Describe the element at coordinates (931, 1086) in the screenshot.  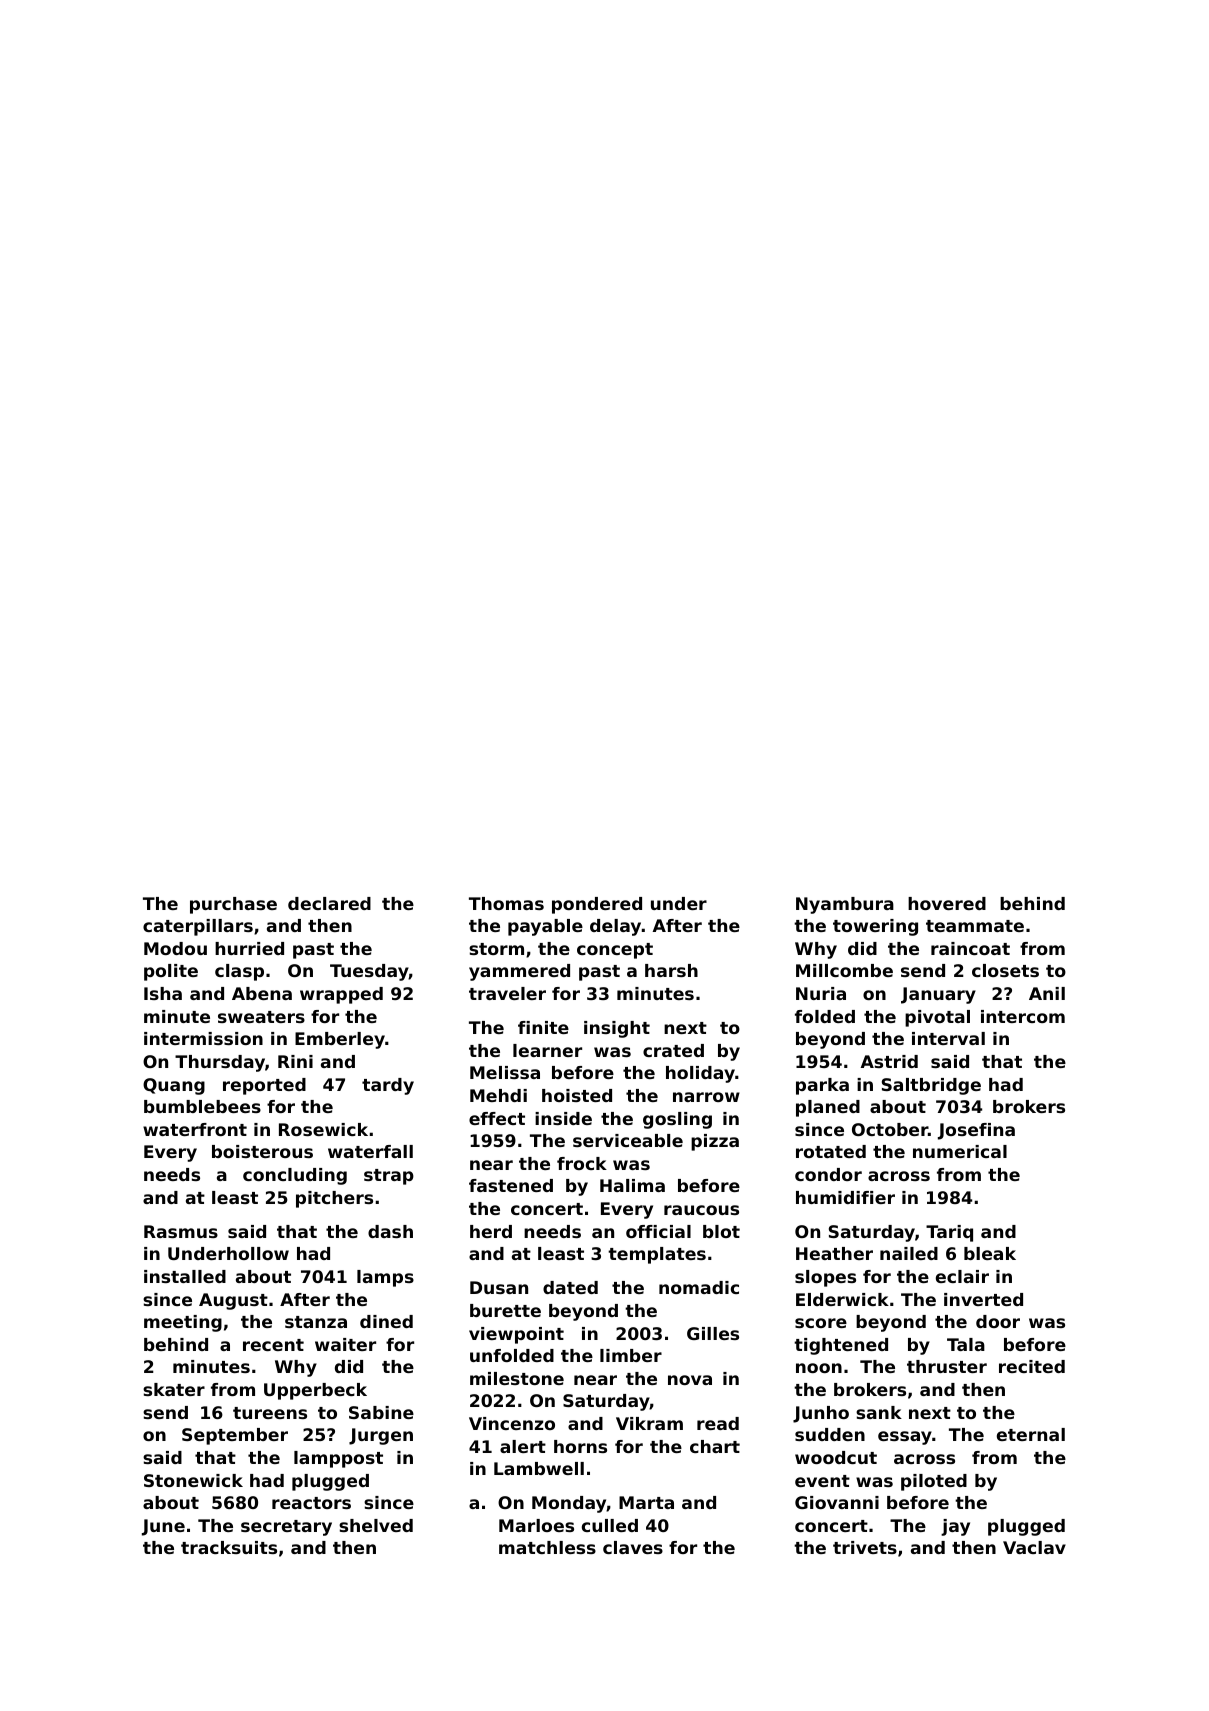
I see `Saltbridge` at that location.
